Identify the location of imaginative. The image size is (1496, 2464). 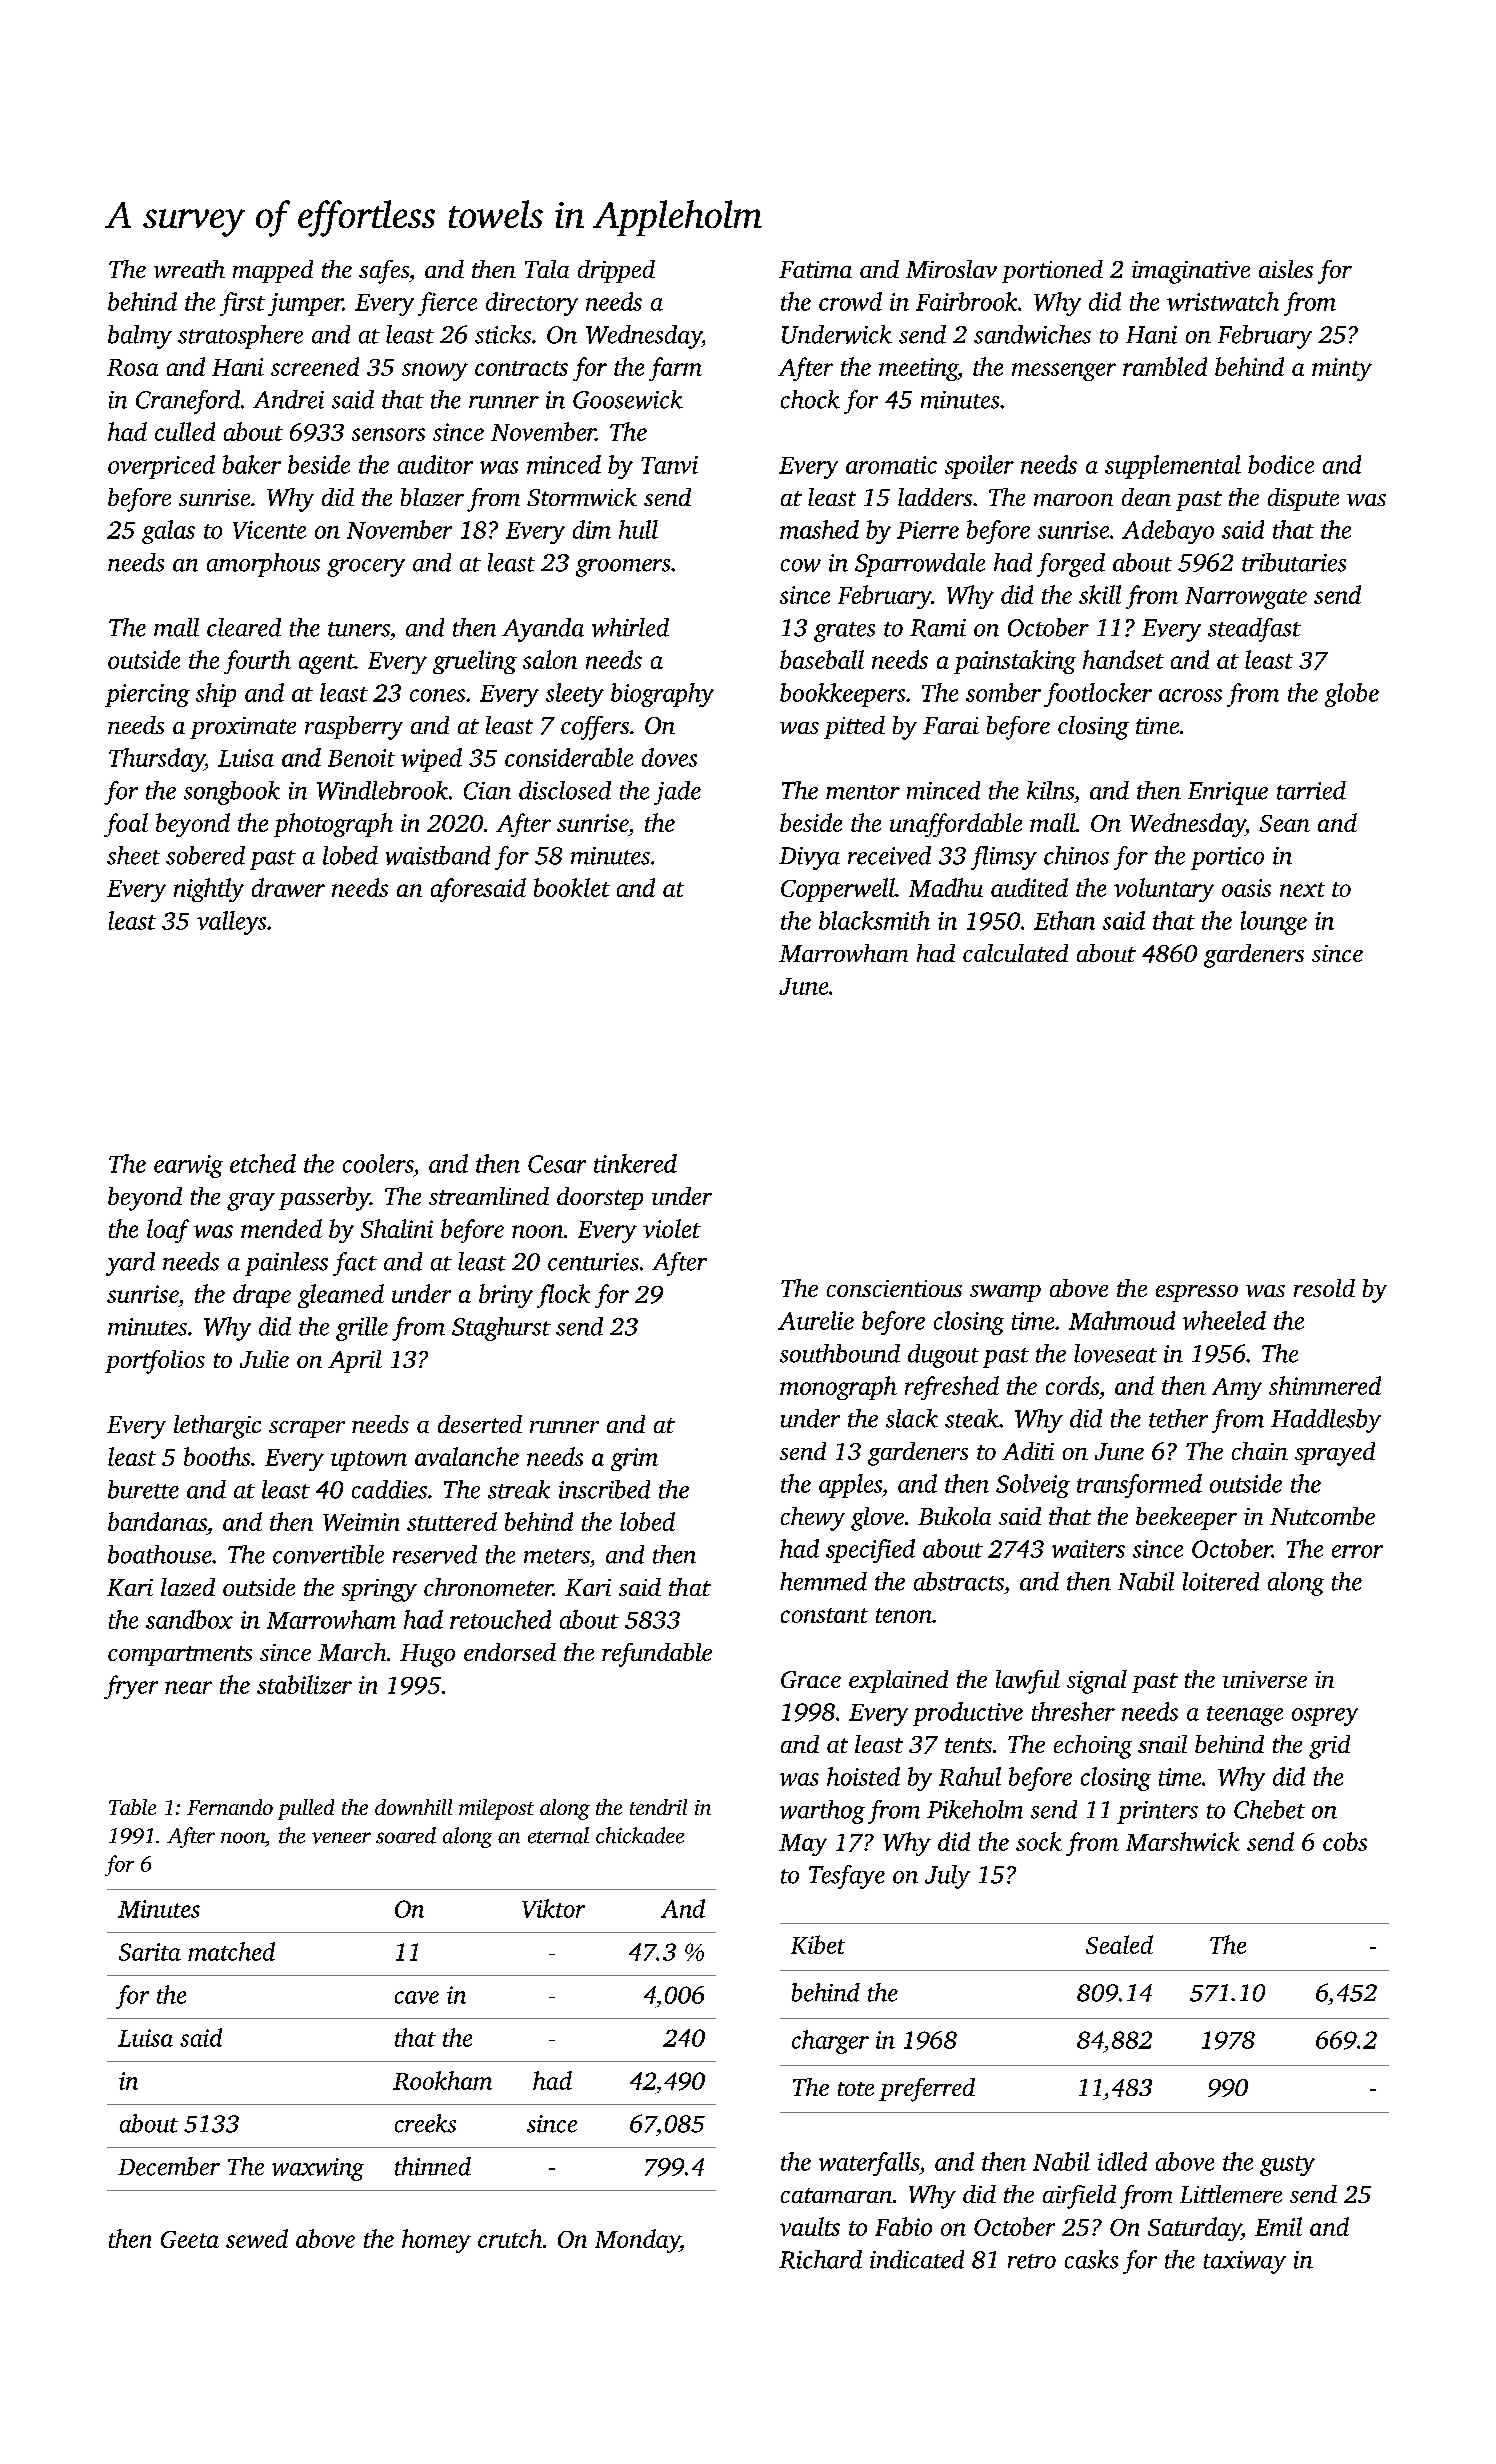
(1191, 272).
